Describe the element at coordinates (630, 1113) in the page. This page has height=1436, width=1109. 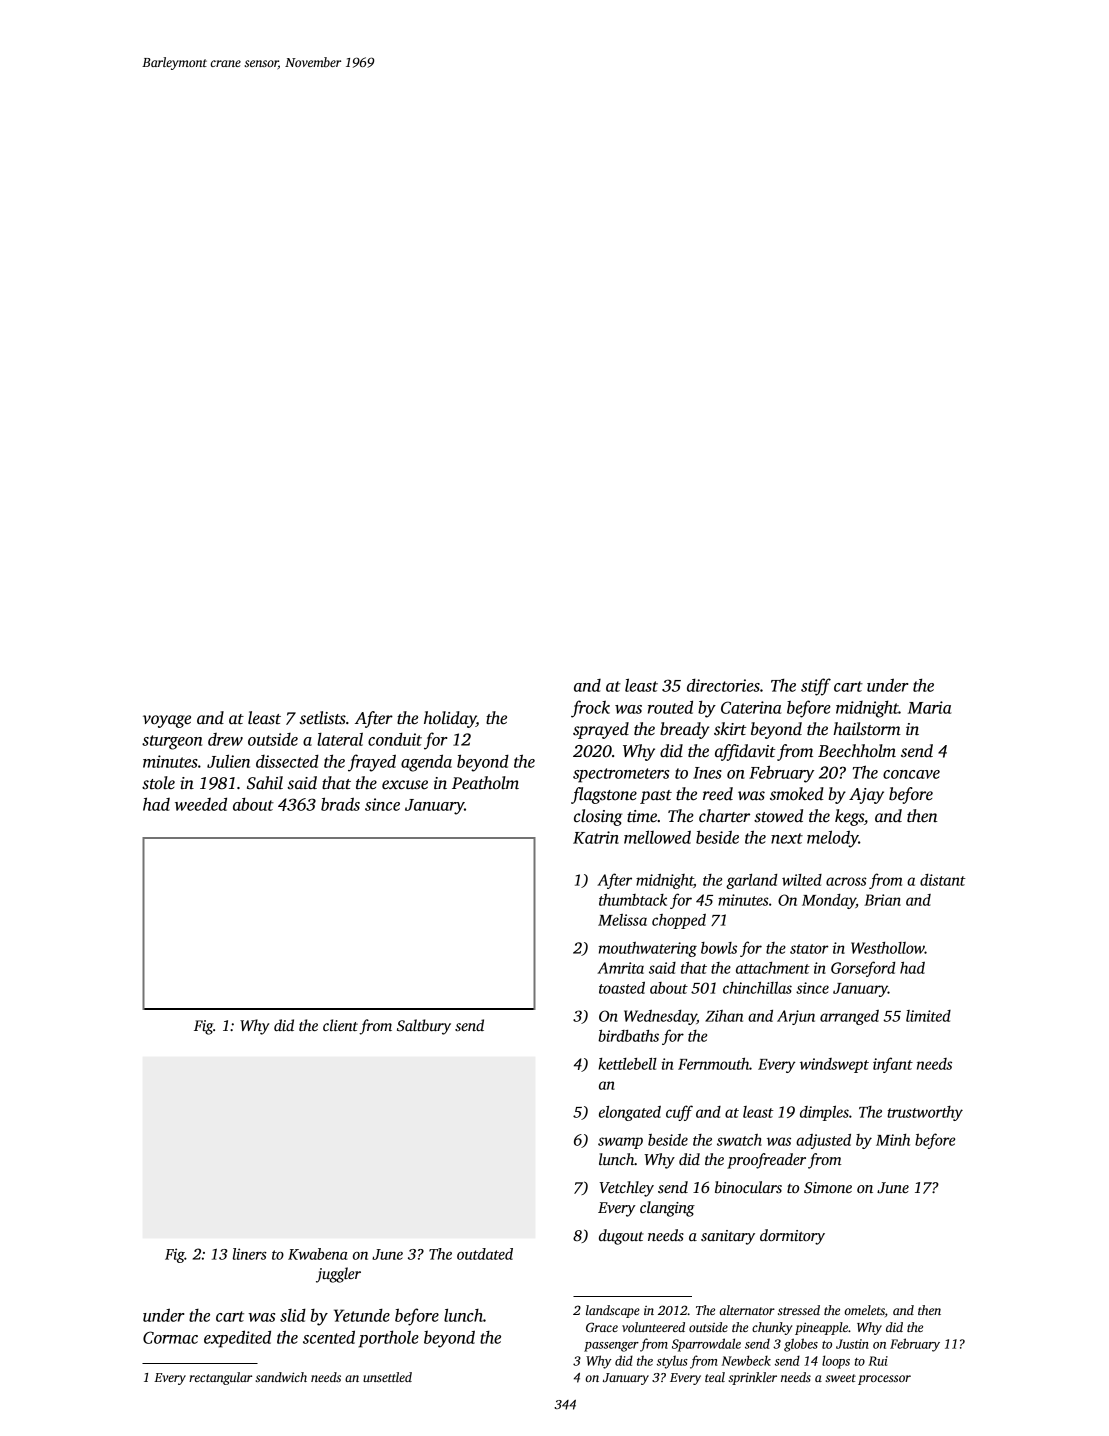
I see `elongated` at that location.
